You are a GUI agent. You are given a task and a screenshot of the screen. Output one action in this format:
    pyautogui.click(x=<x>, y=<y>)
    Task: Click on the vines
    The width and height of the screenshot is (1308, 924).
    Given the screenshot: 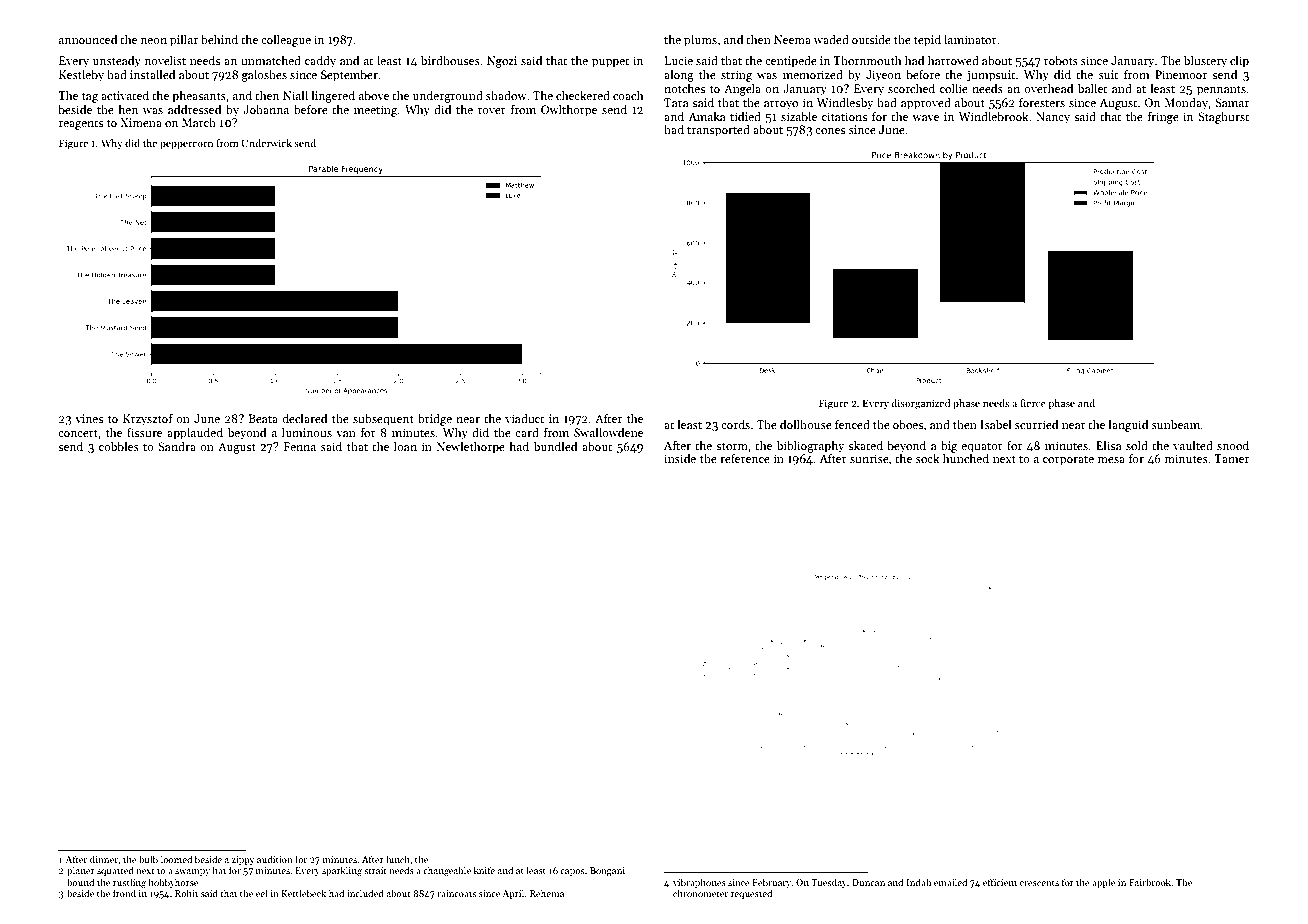 What is the action you would take?
    pyautogui.click(x=89, y=418)
